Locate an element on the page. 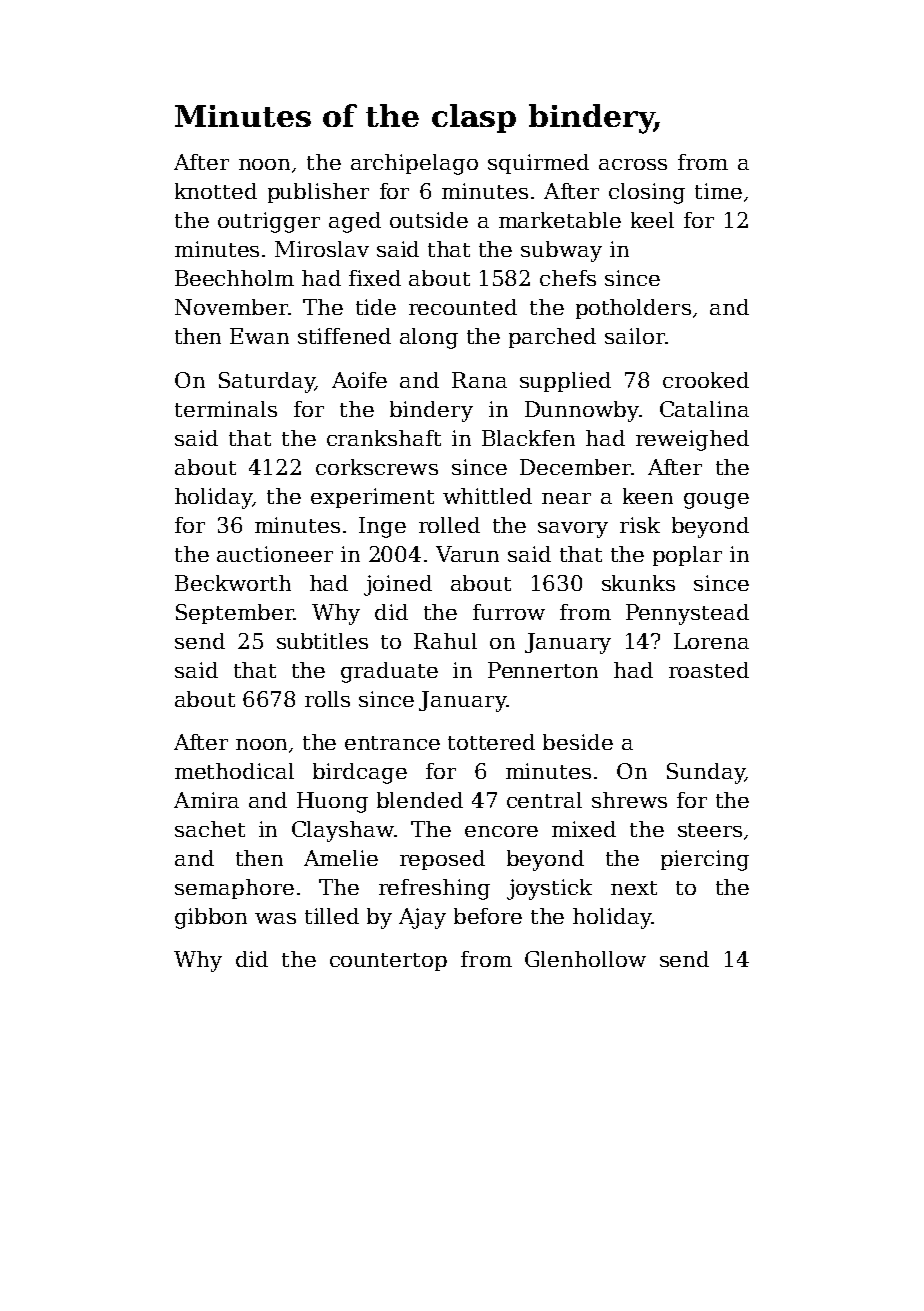 This page has width=924, height=1311. knotted is located at coordinates (216, 191).
